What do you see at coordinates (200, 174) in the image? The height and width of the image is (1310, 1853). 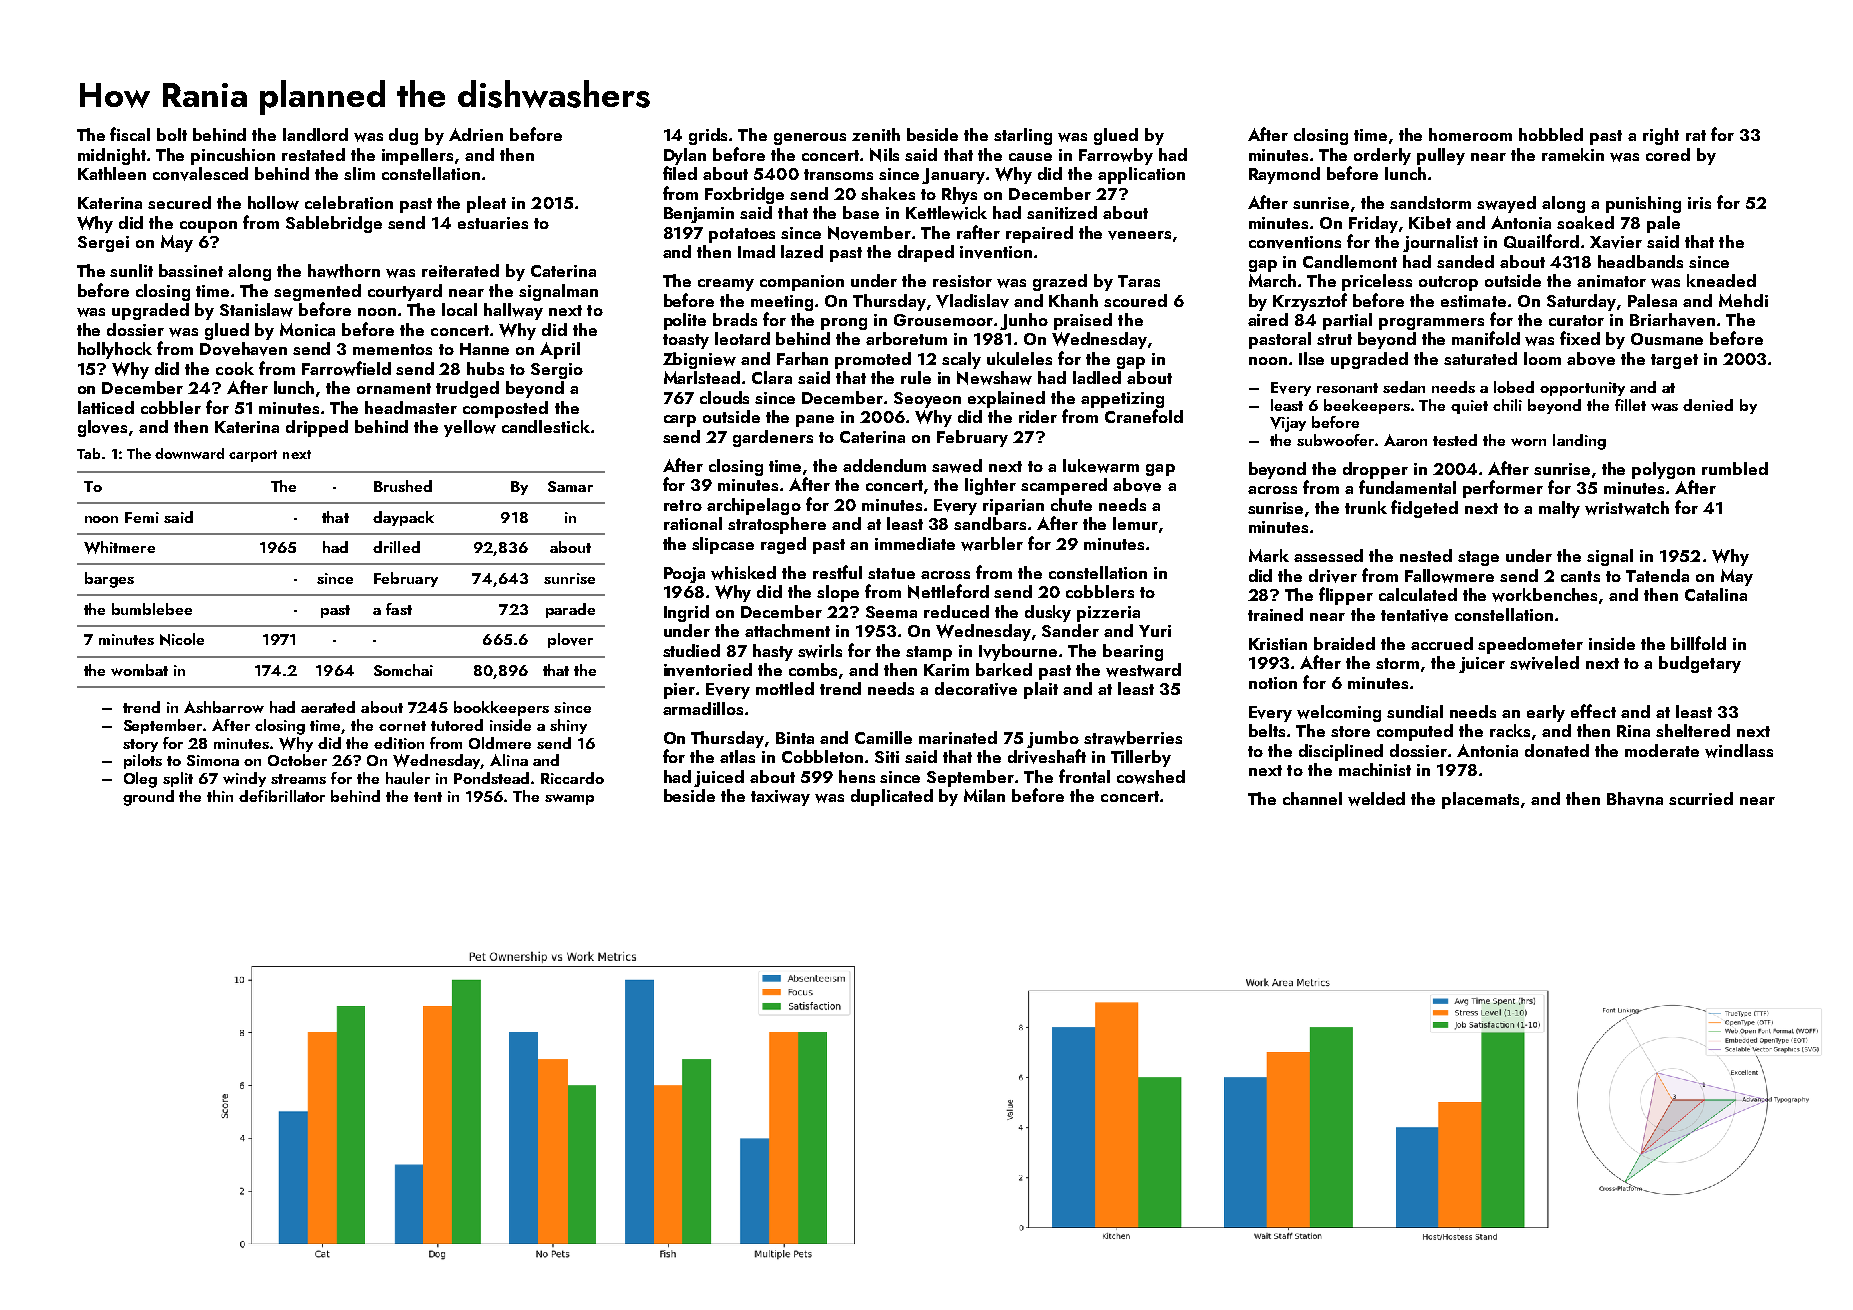 I see `convalesced` at bounding box center [200, 174].
